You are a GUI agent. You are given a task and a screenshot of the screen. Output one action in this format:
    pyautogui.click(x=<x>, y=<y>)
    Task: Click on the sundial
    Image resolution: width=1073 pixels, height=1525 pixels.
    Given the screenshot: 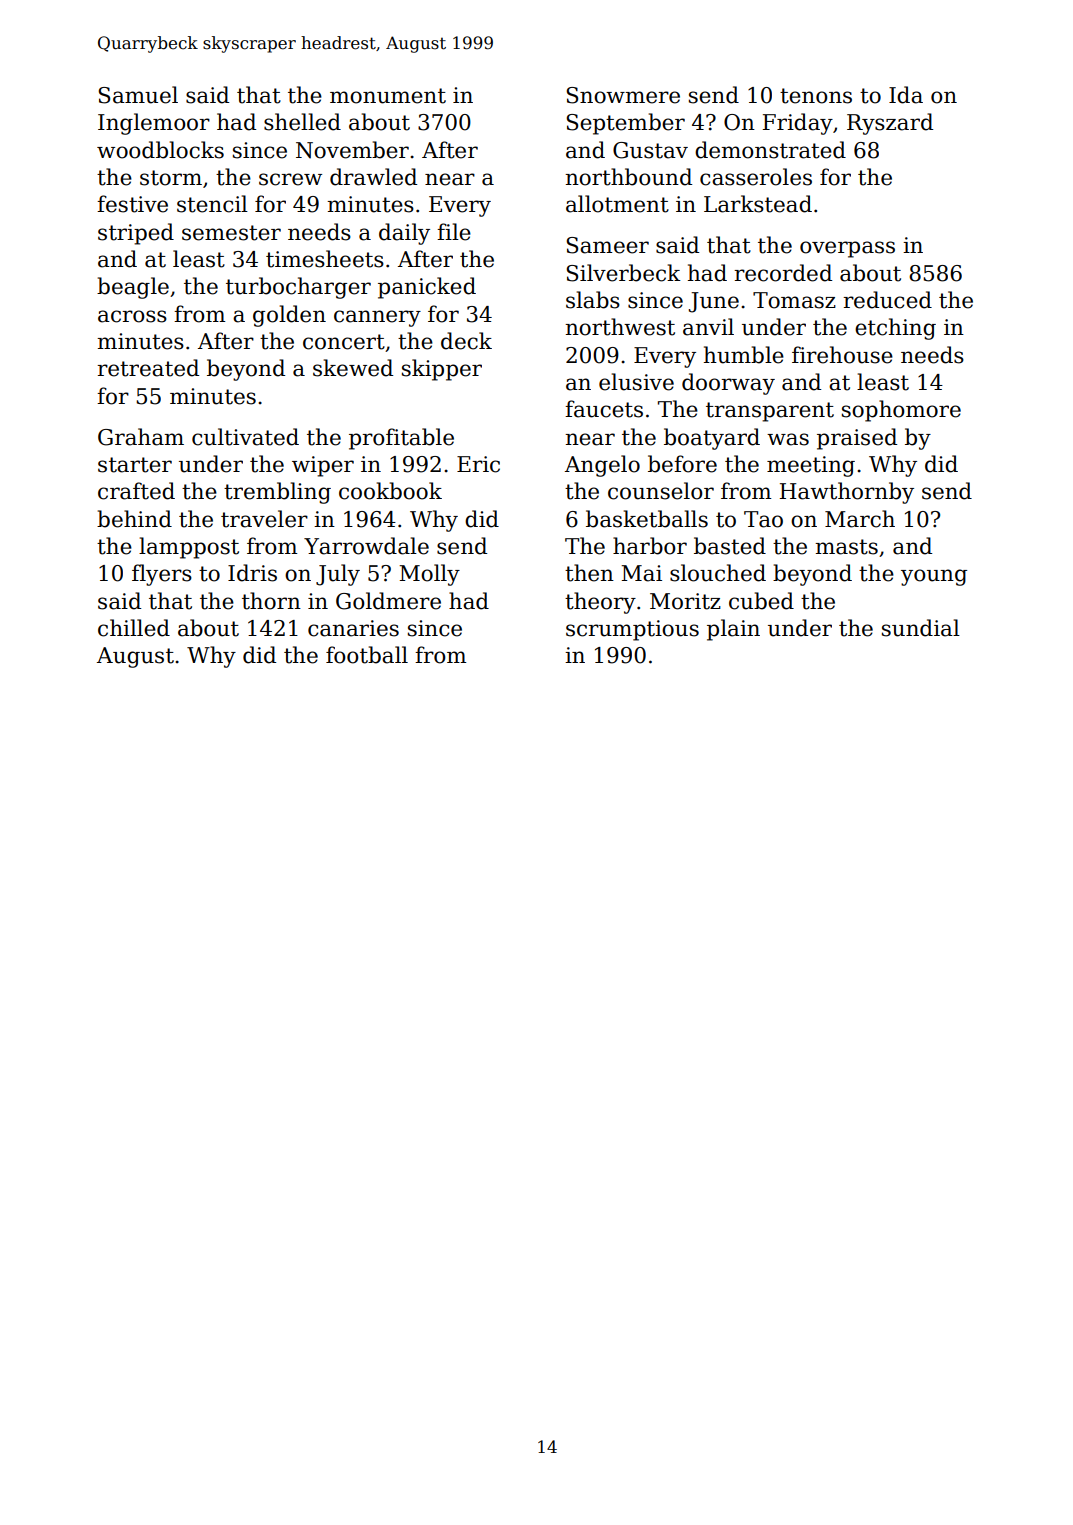 What is the action you would take?
    pyautogui.click(x=921, y=628)
